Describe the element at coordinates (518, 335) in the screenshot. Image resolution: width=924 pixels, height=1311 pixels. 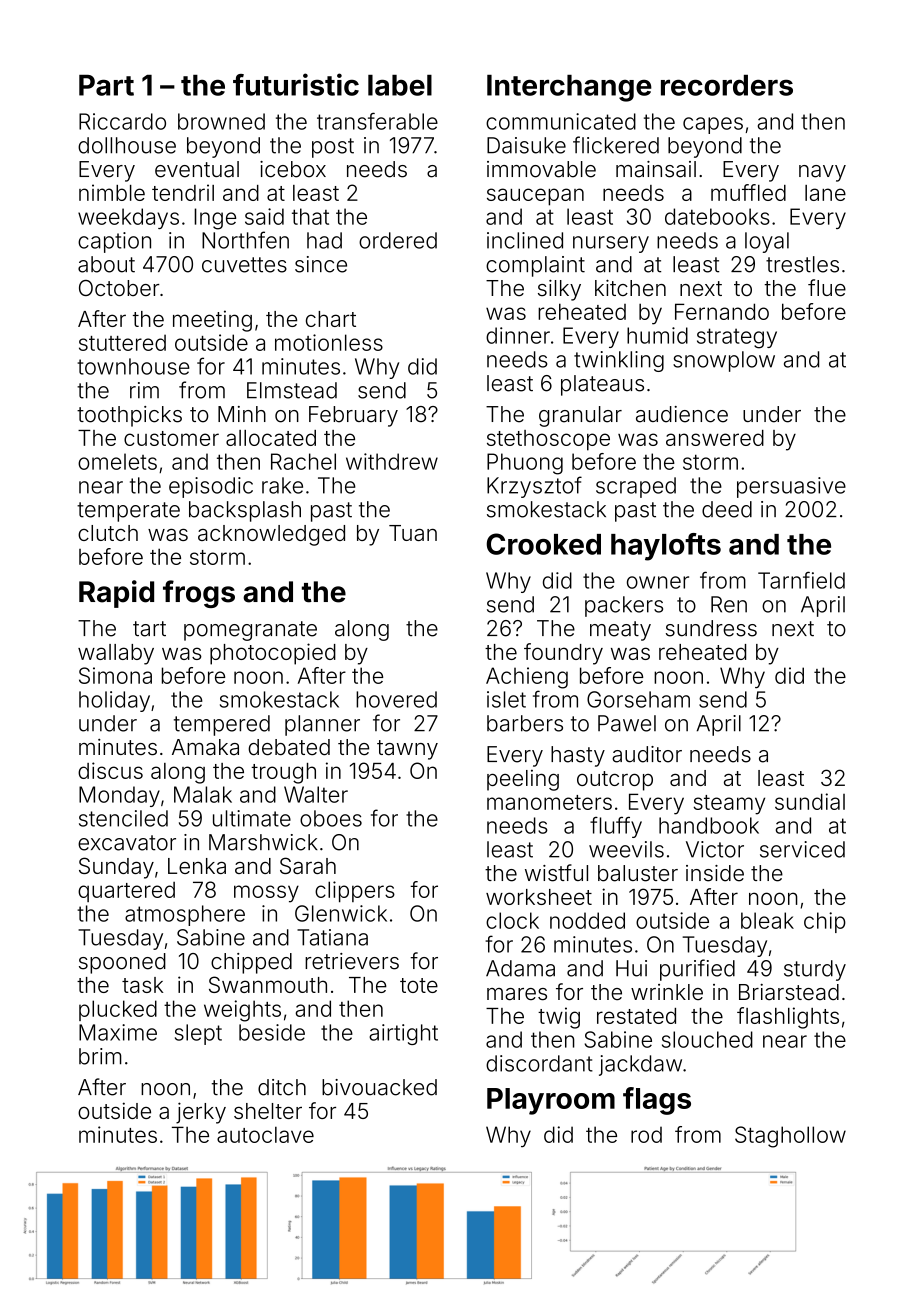
I see `dinner` at that location.
